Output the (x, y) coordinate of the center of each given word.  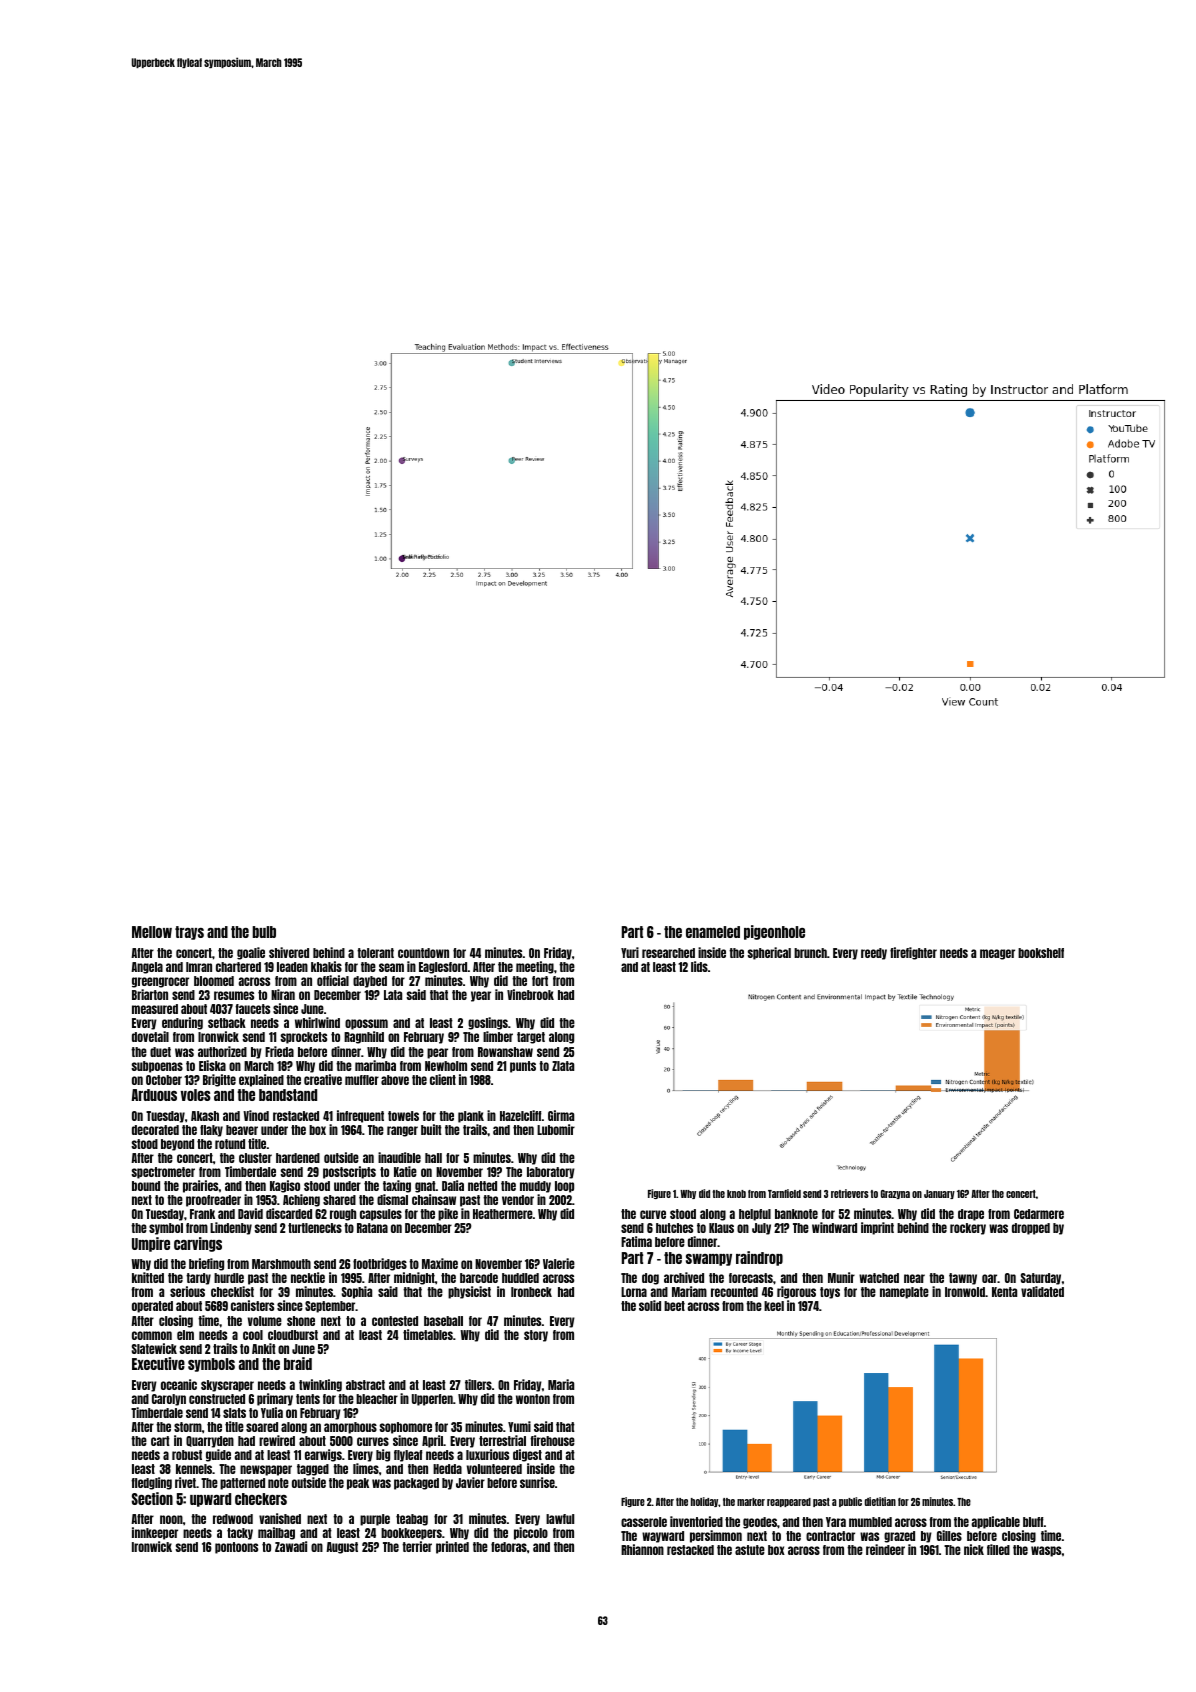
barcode (479, 1278)
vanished (280, 1518)
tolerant (375, 953)
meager (997, 954)
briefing (206, 1264)
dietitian (880, 1501)
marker (751, 1502)
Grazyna (895, 1194)
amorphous (350, 1428)
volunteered (494, 1469)
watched (879, 1278)
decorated (155, 1130)
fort (540, 981)
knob (736, 1194)
